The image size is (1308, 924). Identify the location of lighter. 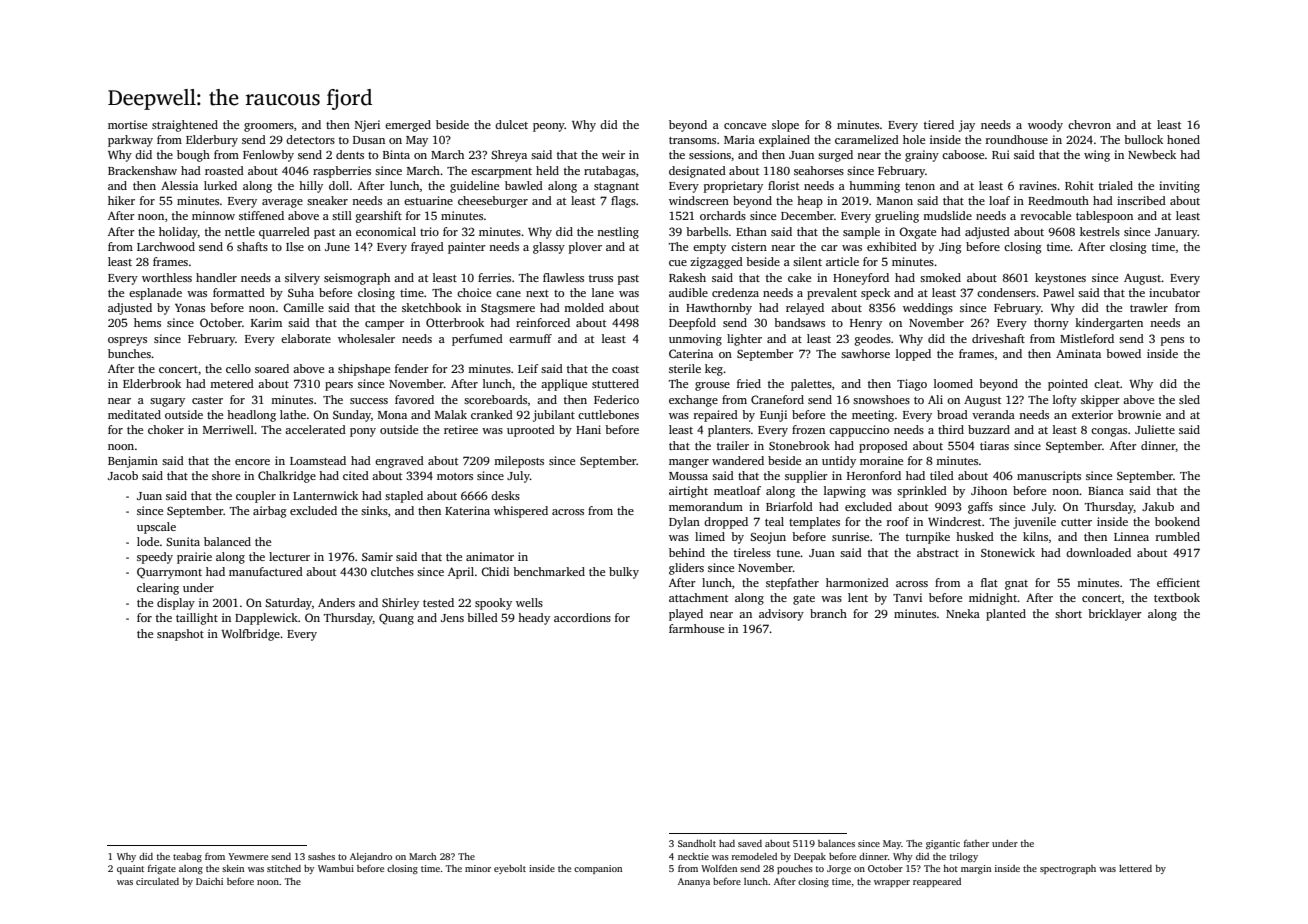
(744, 340).
